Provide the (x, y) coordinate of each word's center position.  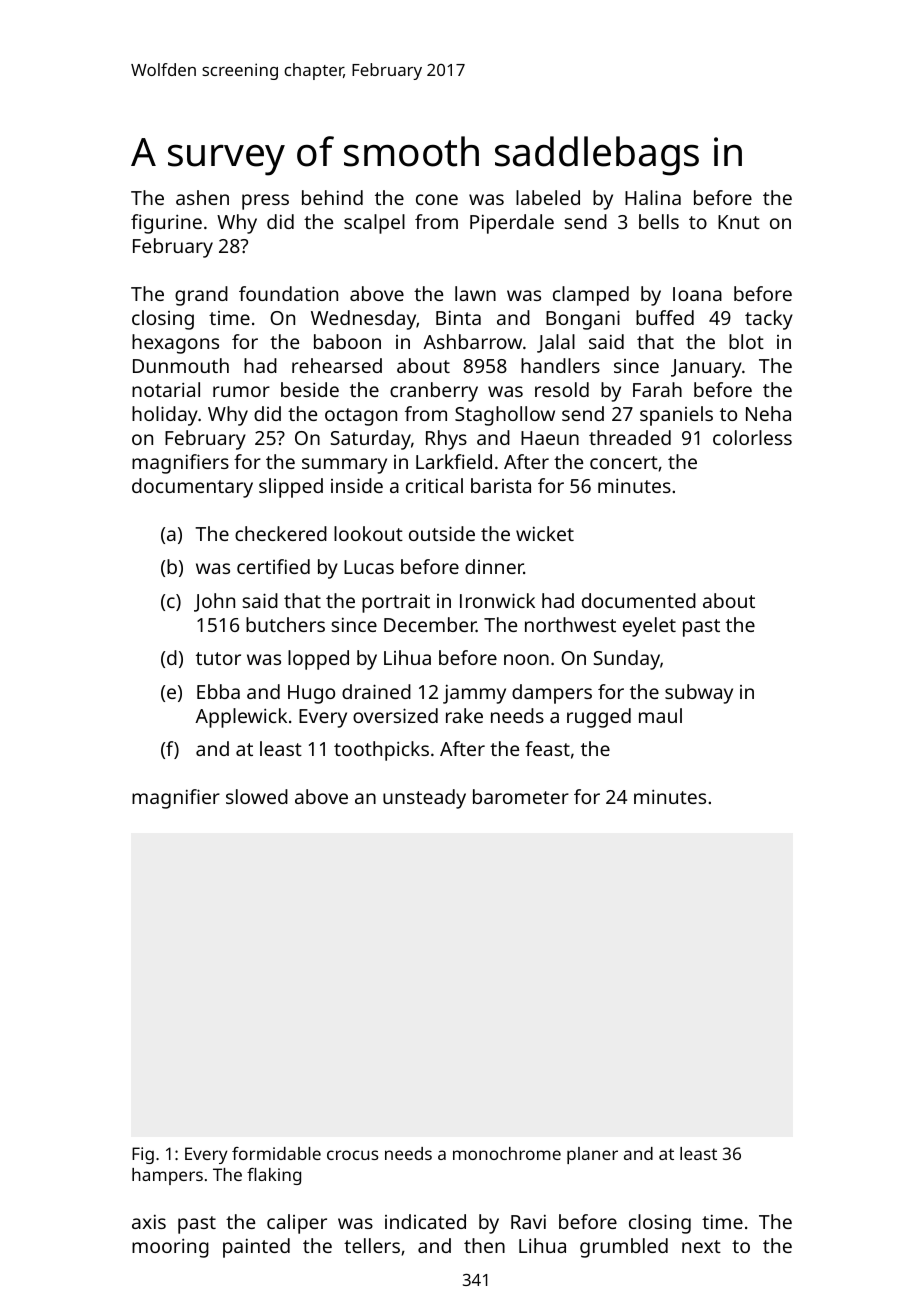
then (484, 1245)
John (214, 602)
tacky (769, 320)
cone (437, 199)
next (701, 1246)
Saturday (370, 440)
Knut (739, 222)
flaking (274, 1176)
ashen (202, 197)
